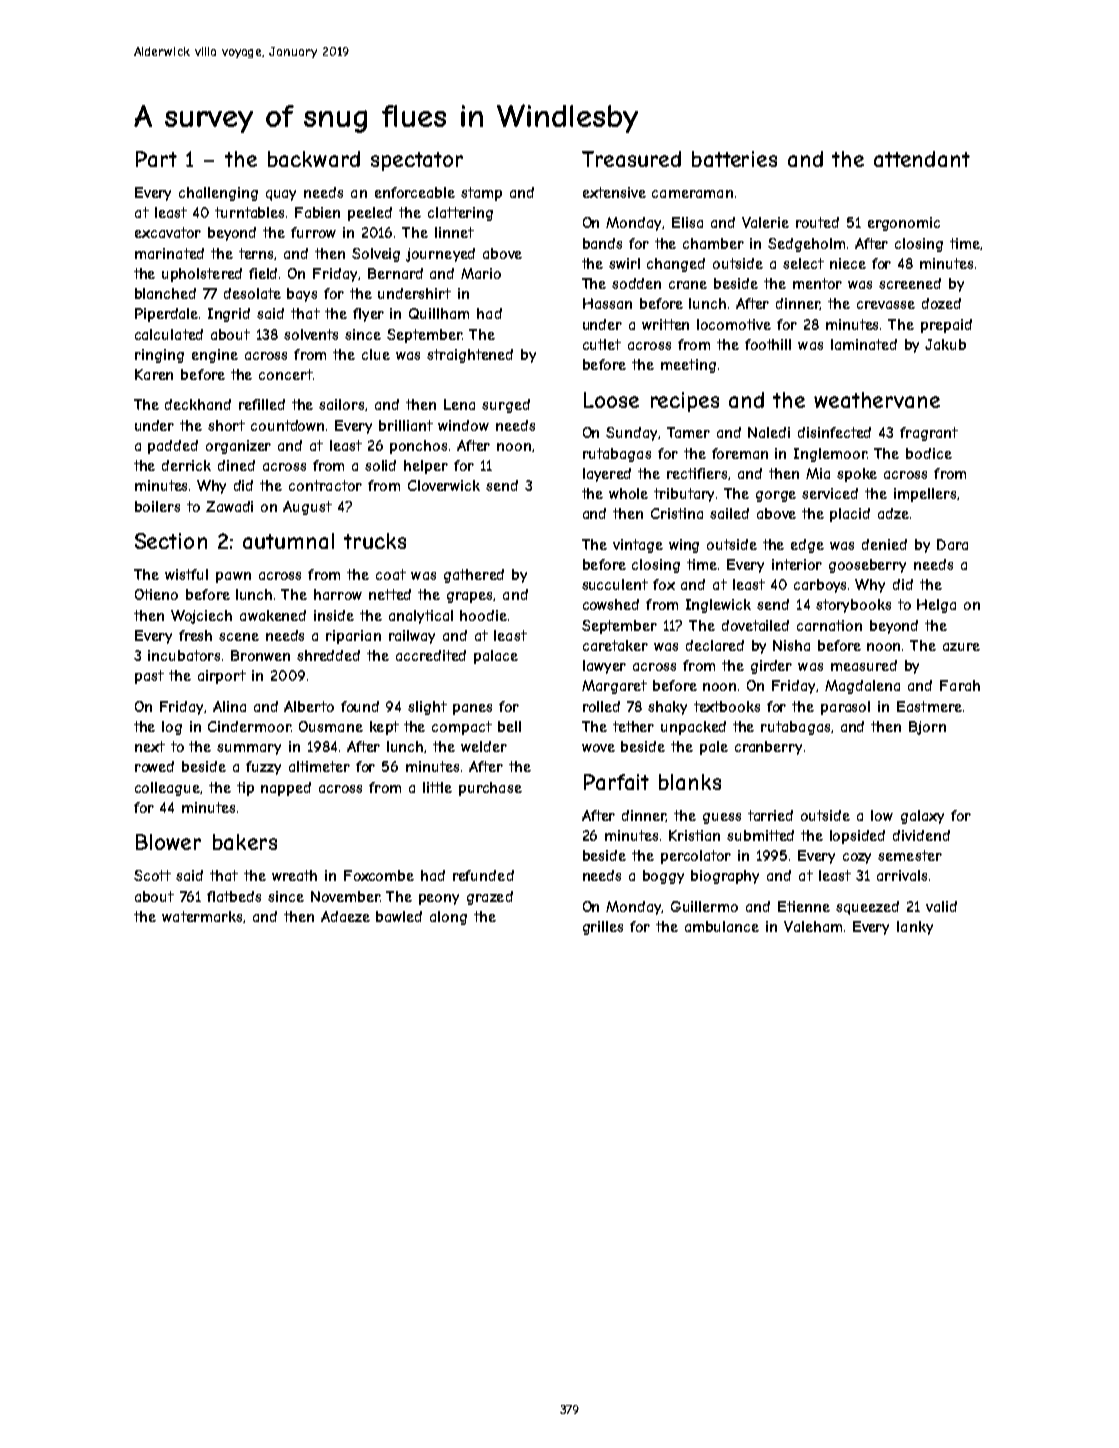 The width and height of the screenshot is (1119, 1448). I want to click on layered, so click(607, 475).
